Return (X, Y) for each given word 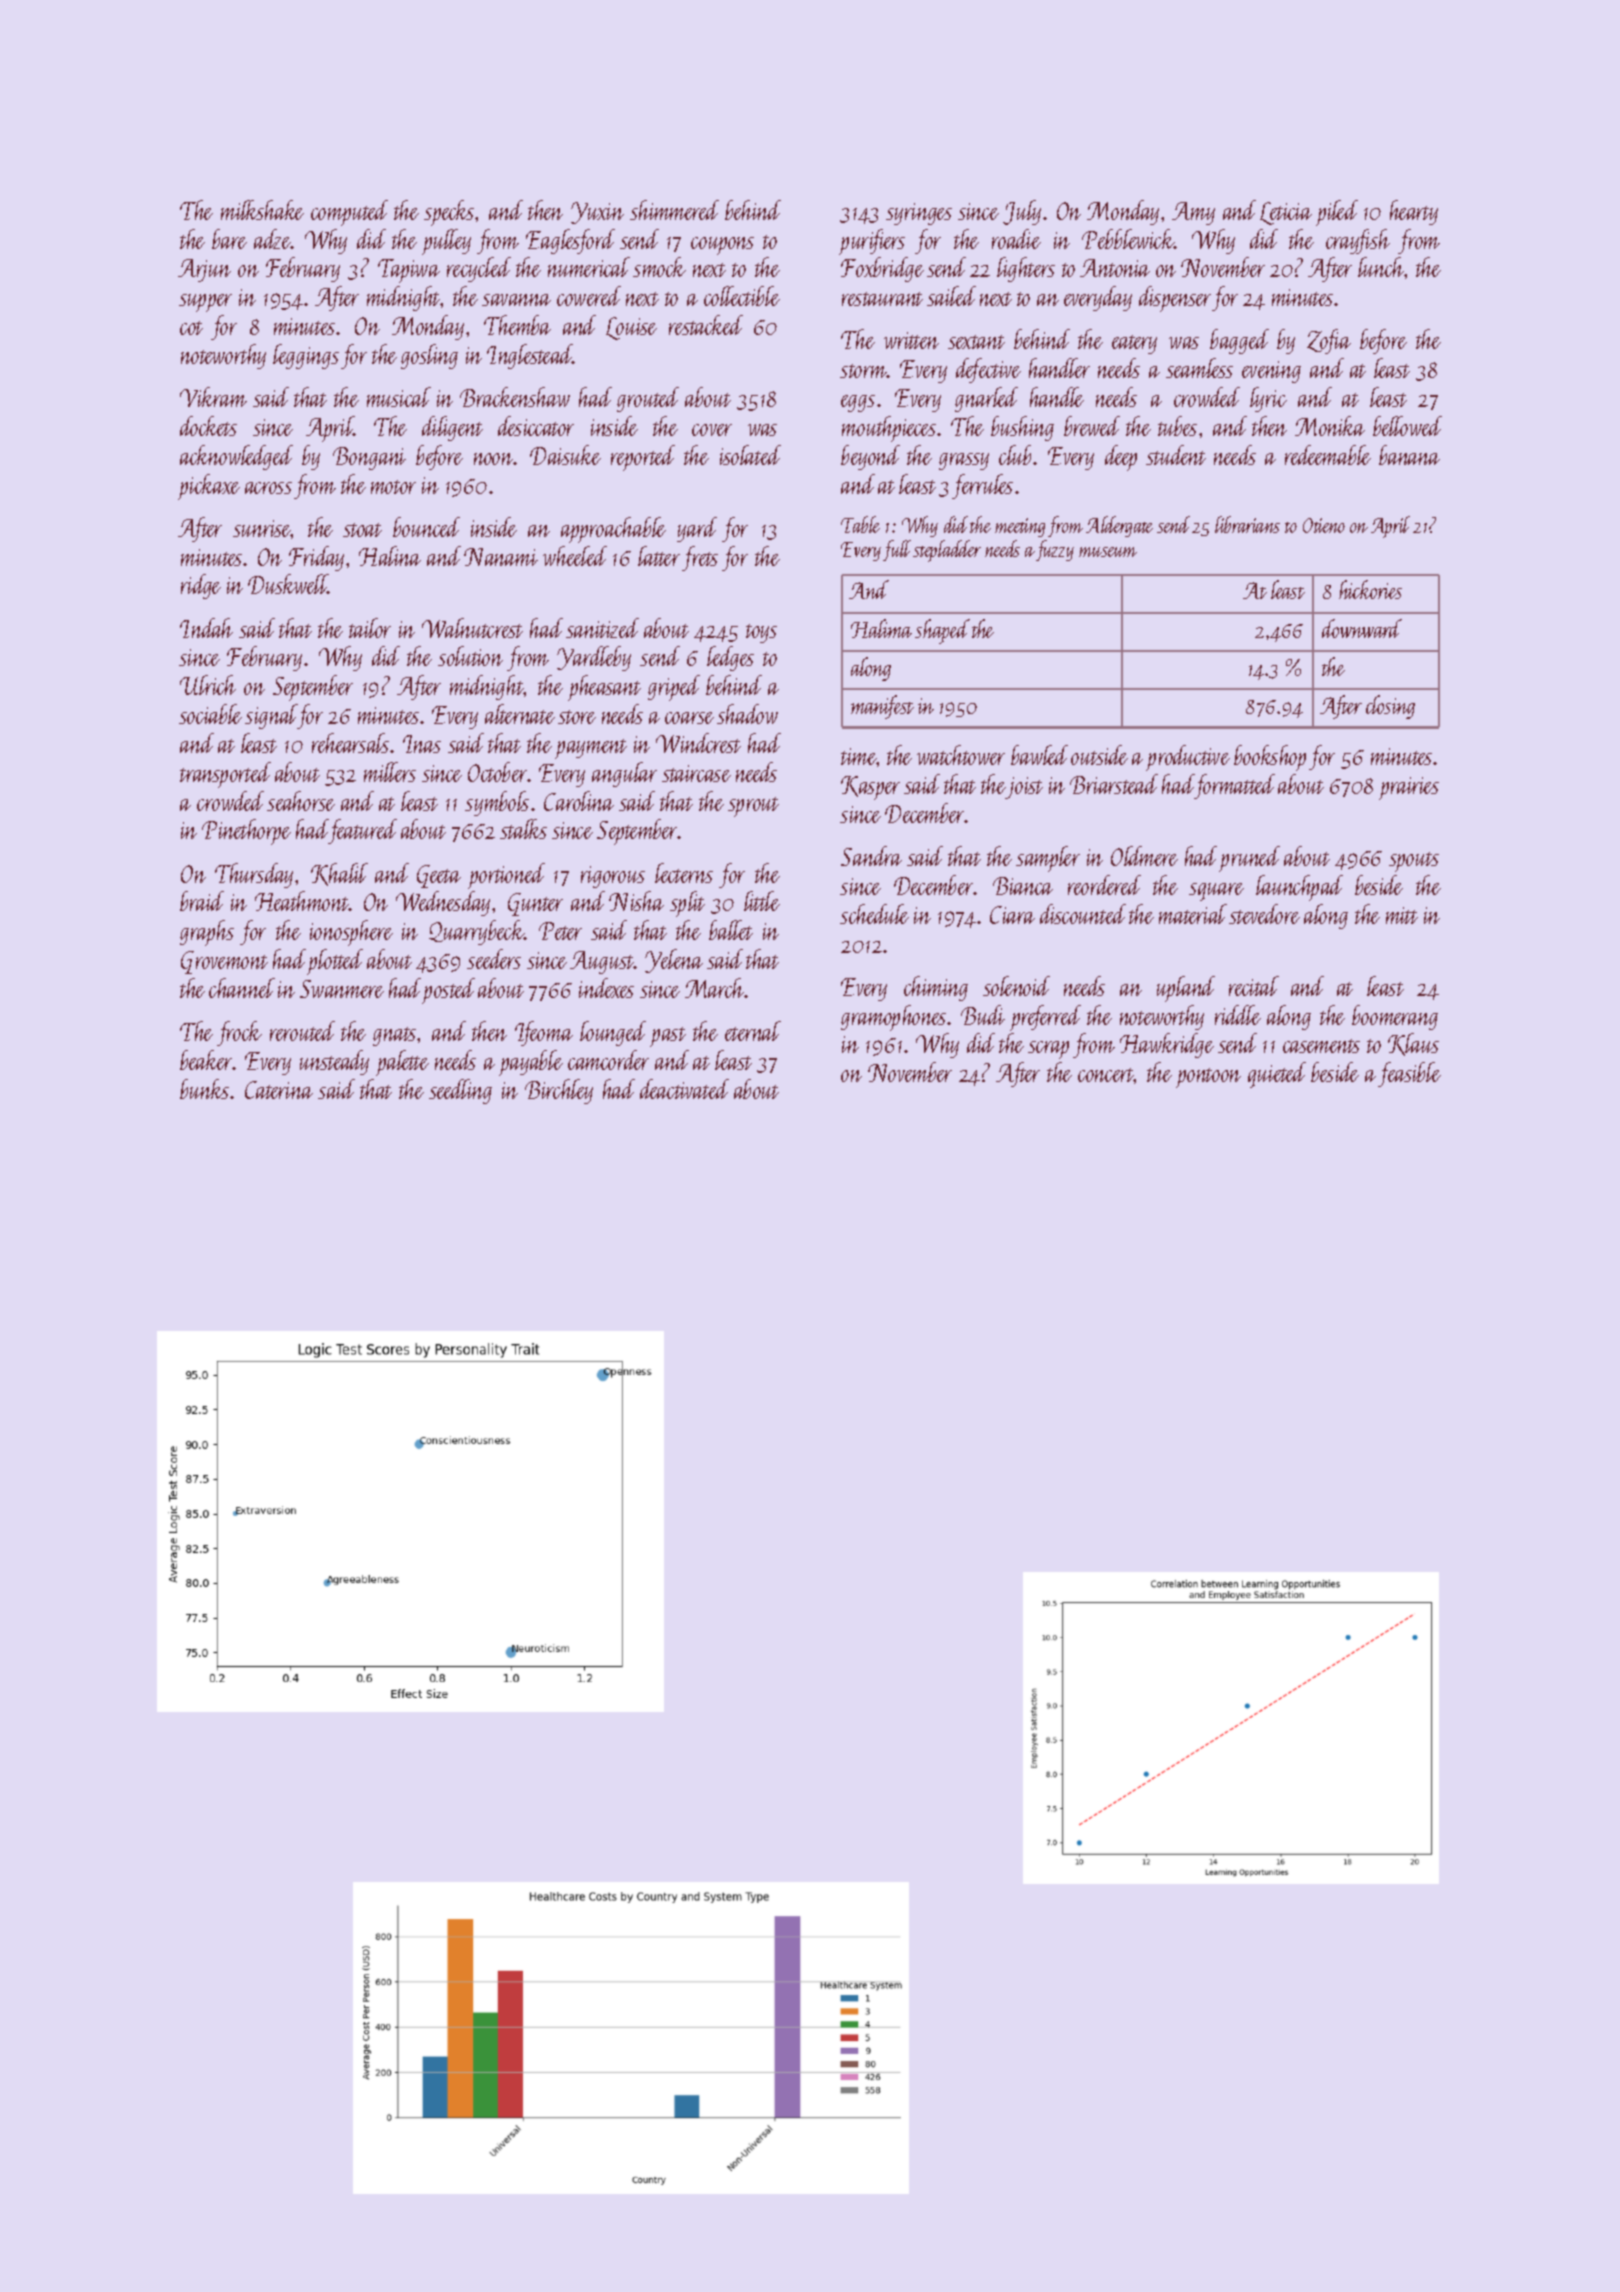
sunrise (262, 528)
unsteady (334, 1062)
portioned (506, 876)
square (1216, 892)
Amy (1193, 213)
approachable (613, 530)
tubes (1177, 426)
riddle (1238, 1015)
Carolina (579, 801)
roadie (1016, 239)
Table (860, 524)
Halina (390, 556)
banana (1409, 455)
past (668, 1037)
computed (349, 213)
